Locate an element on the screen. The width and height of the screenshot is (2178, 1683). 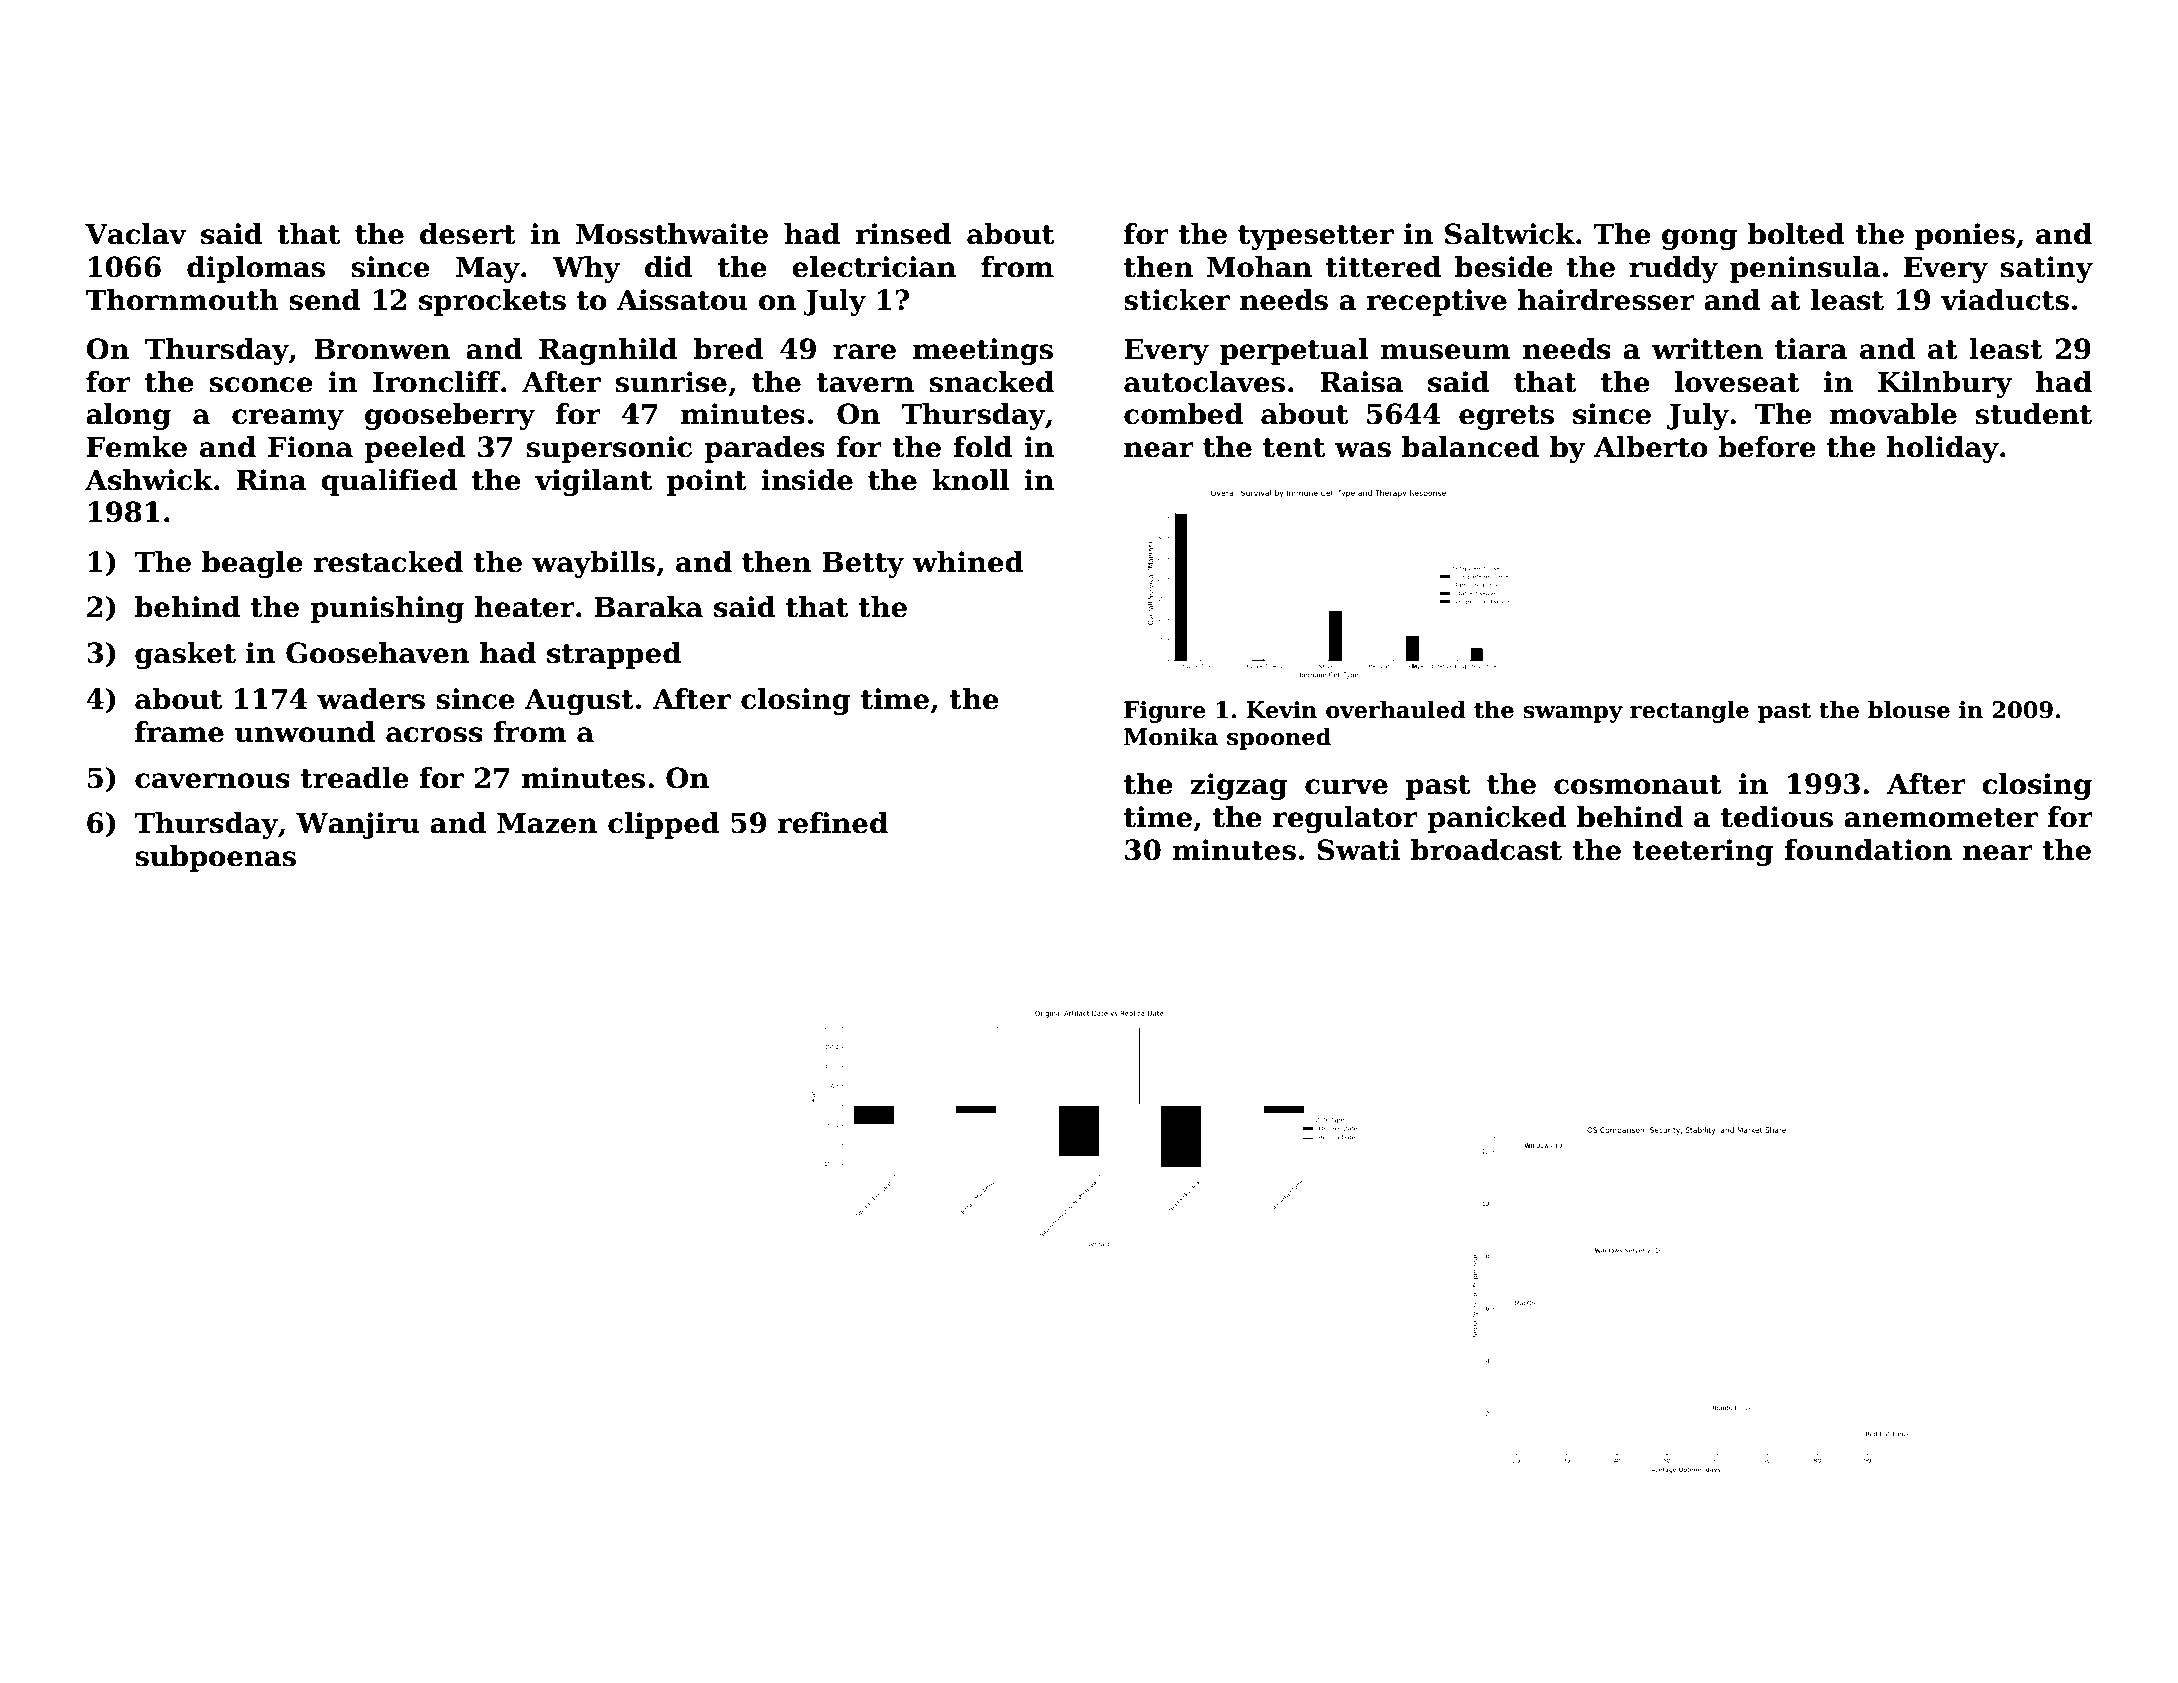
curve is located at coordinates (1346, 787).
